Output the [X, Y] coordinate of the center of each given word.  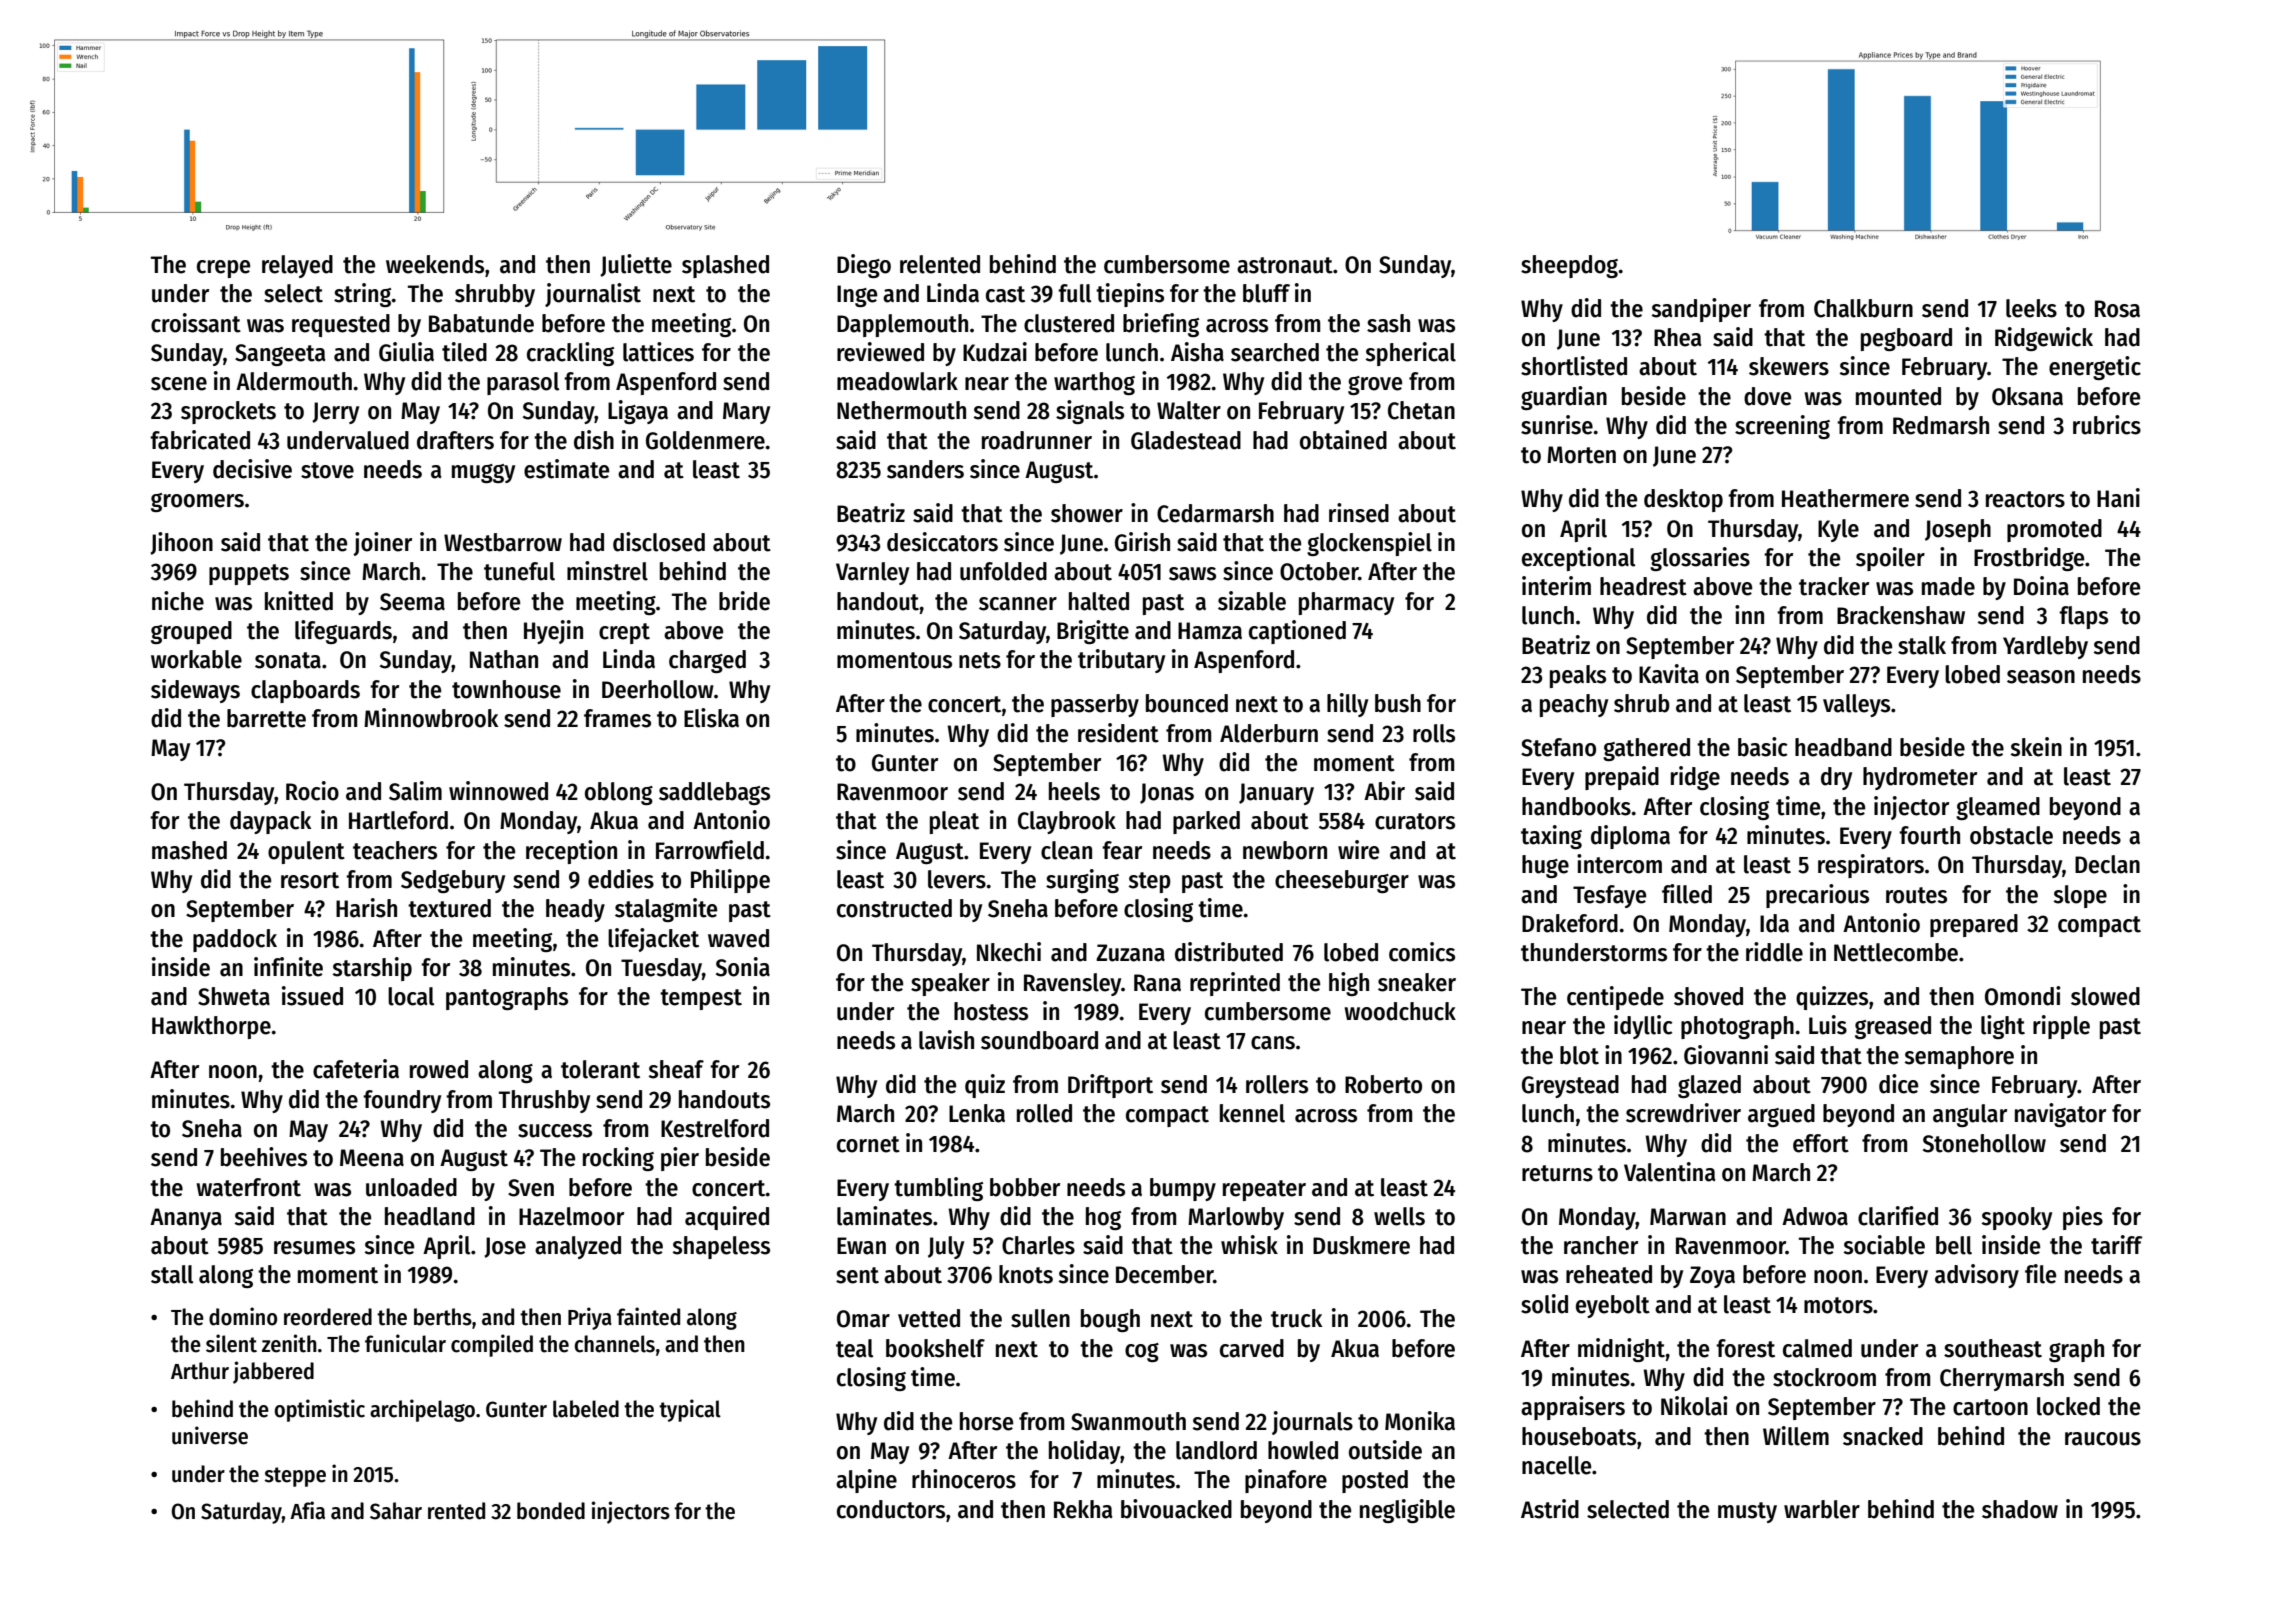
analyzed [578, 1247]
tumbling [938, 1189]
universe [210, 1435]
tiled [464, 352]
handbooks [1576, 806]
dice [1898, 1084]
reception [571, 852]
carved [1252, 1348]
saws [1192, 574]
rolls [1434, 733]
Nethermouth [901, 410]
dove [1767, 396]
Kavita [1669, 674]
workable [196, 659]
